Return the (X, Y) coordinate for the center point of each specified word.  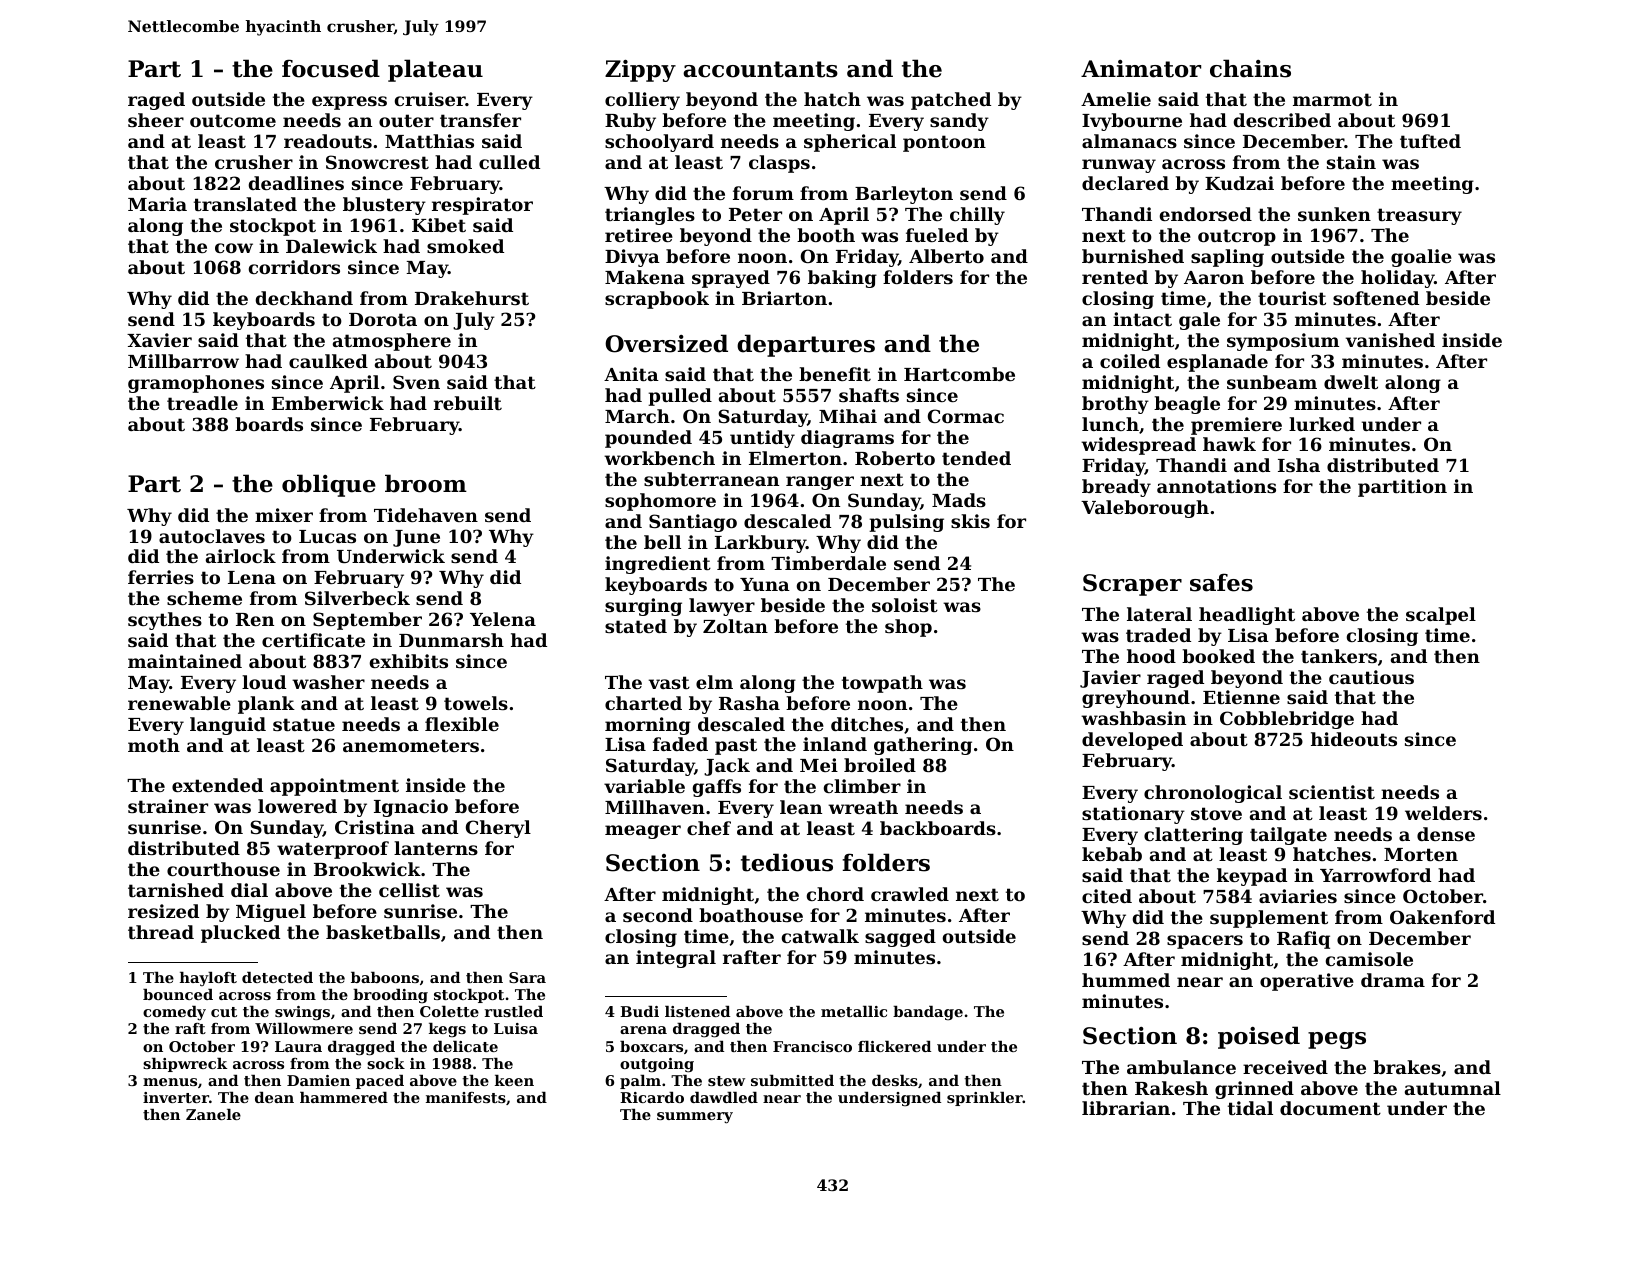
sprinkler (985, 1099)
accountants (760, 69)
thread (161, 932)
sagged (900, 938)
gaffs (717, 788)
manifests (466, 1097)
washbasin (1133, 718)
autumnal (1453, 1088)
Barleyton (904, 195)
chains (1250, 68)
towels (476, 703)
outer (406, 120)
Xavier (159, 340)
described (1282, 120)
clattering (1193, 836)
